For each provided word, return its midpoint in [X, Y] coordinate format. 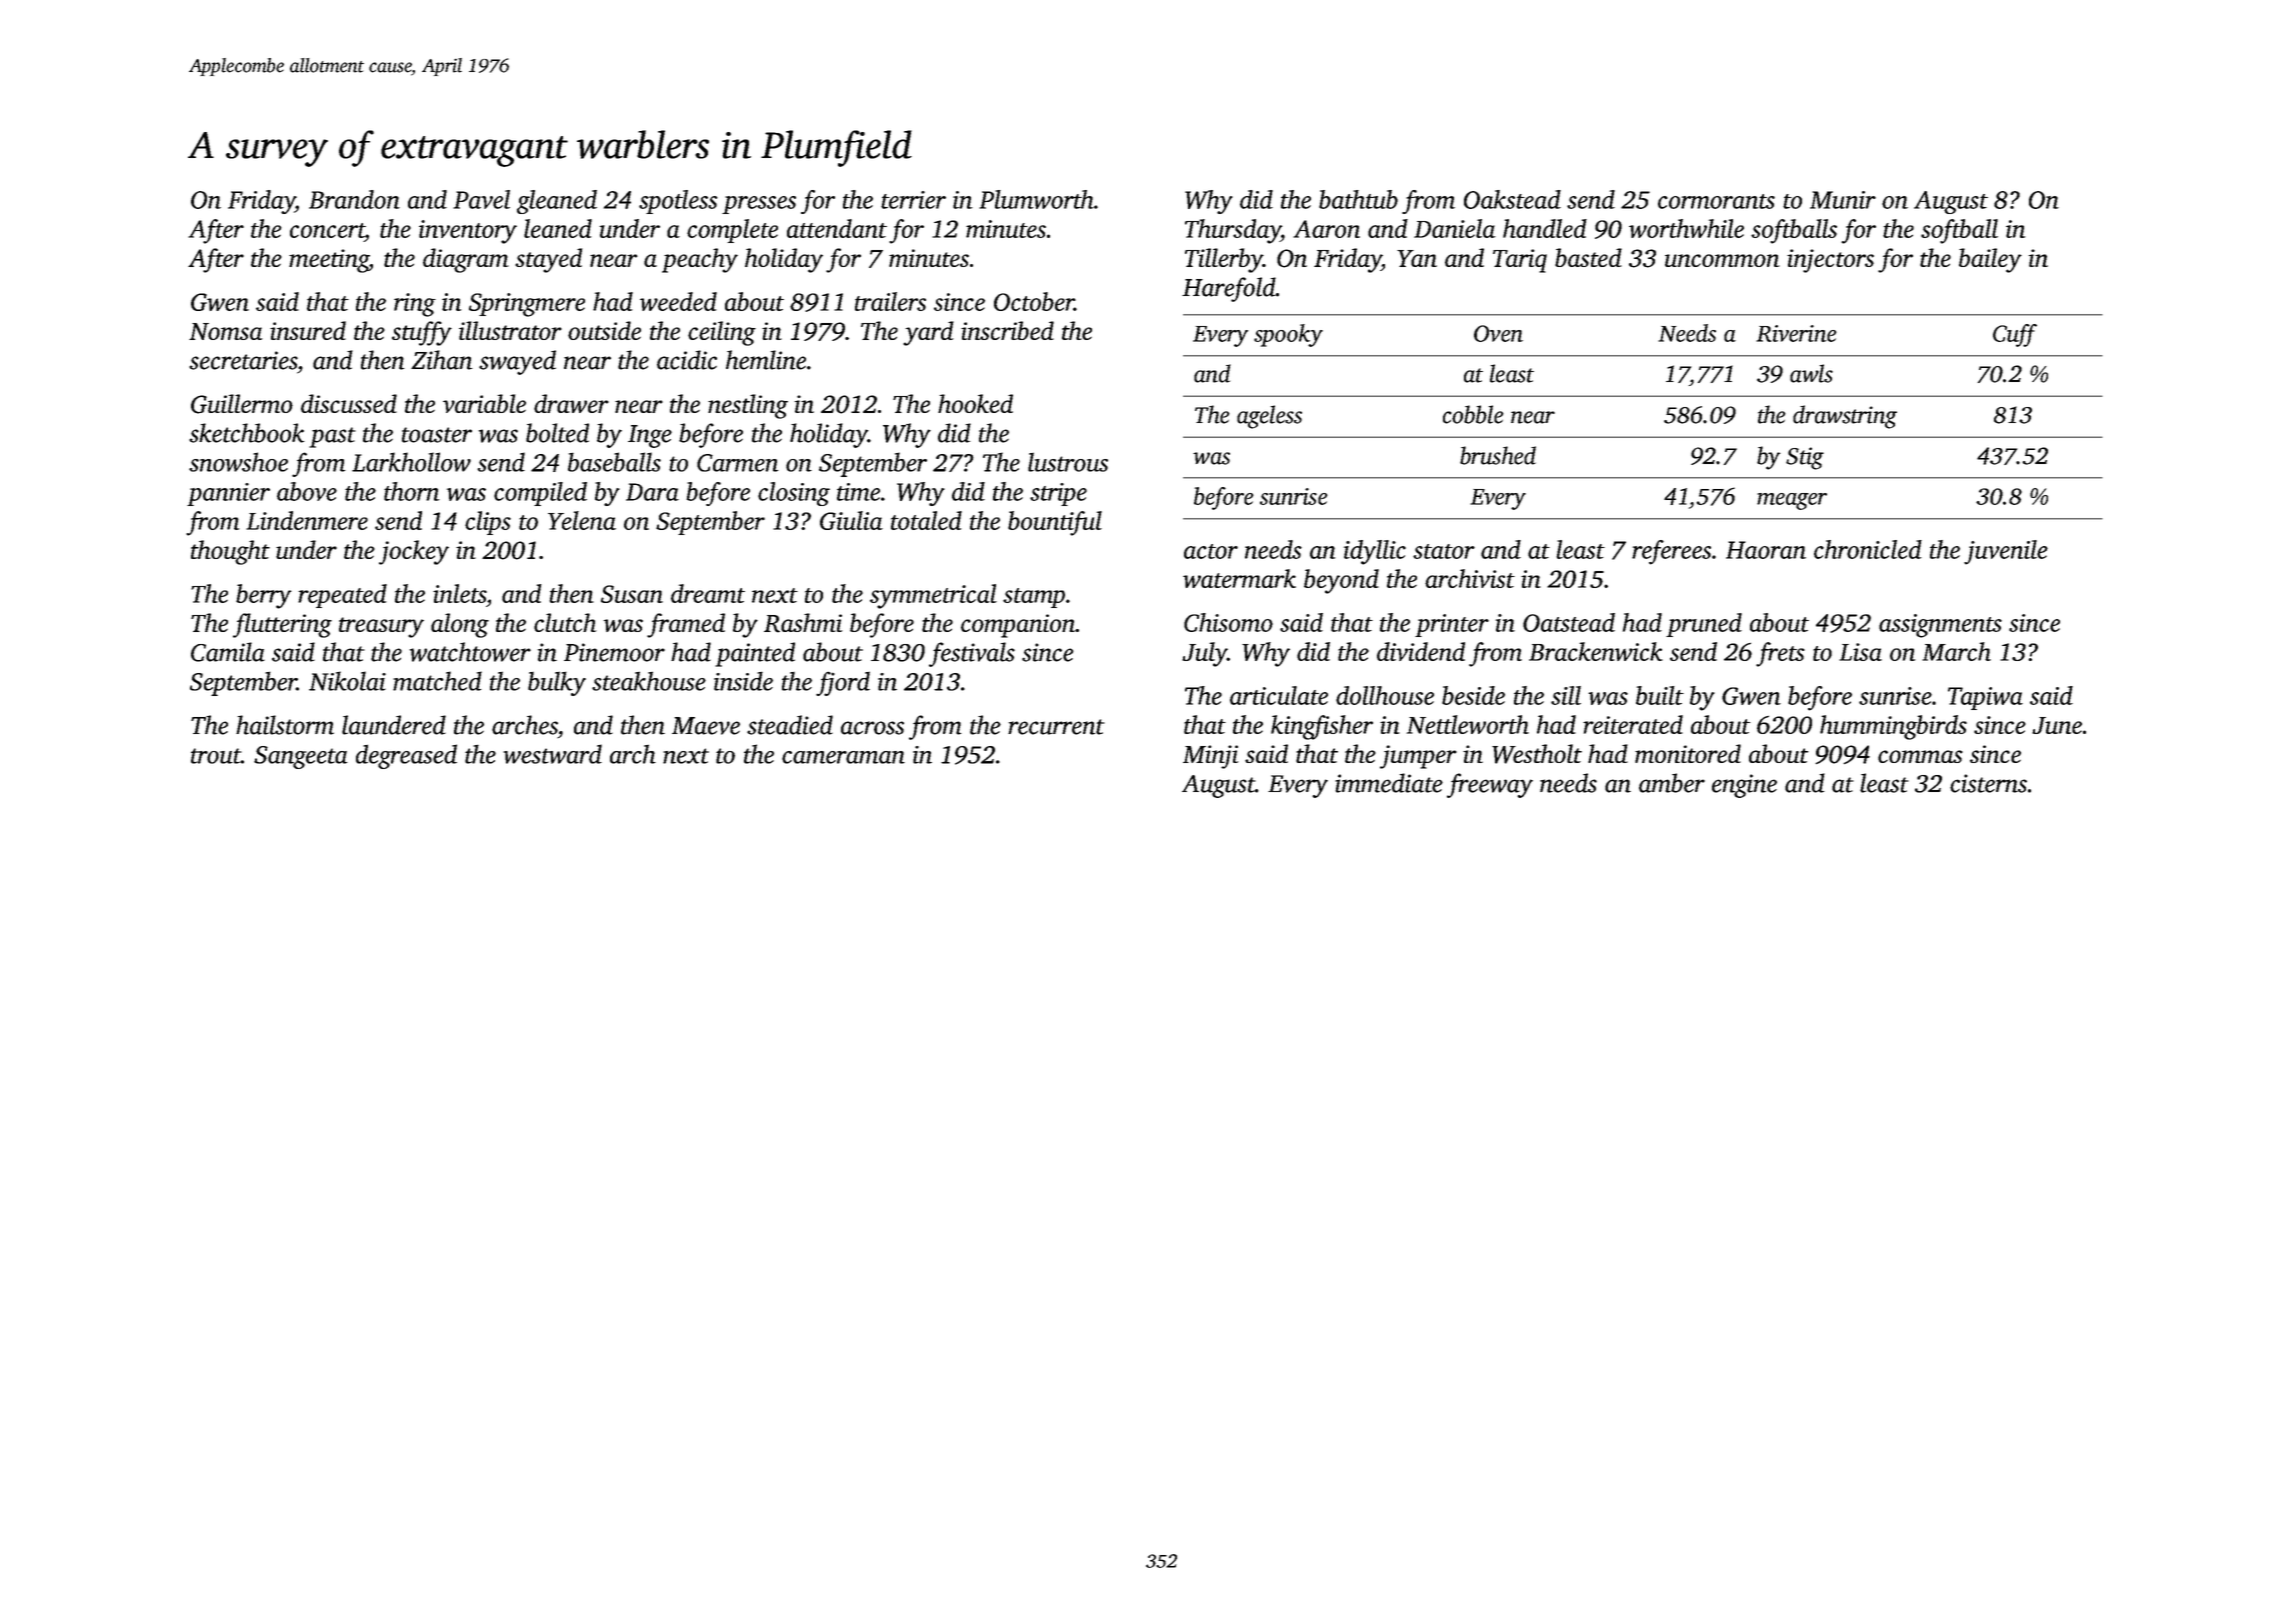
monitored [1688, 753]
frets [1780, 654]
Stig [1805, 458]
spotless [678, 202]
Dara [652, 492]
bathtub [1358, 199]
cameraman [843, 757]
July [1204, 654]
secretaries [243, 360]
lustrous [1068, 462]
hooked [975, 403]
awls [1811, 373]
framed [686, 625]
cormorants [1716, 201]
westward [552, 754]
